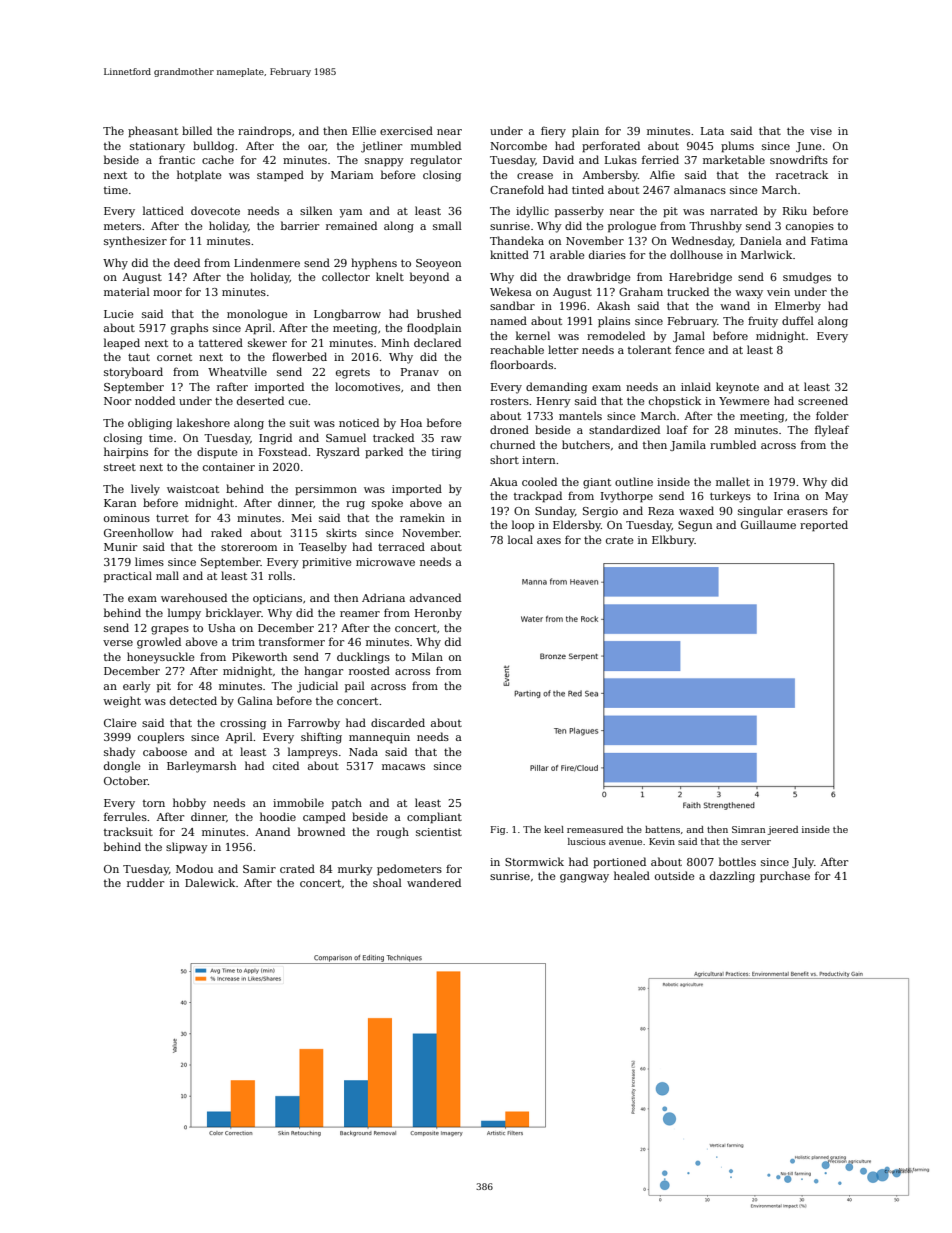 This page has width=952, height=1233. I want to click on rumbled, so click(733, 444).
